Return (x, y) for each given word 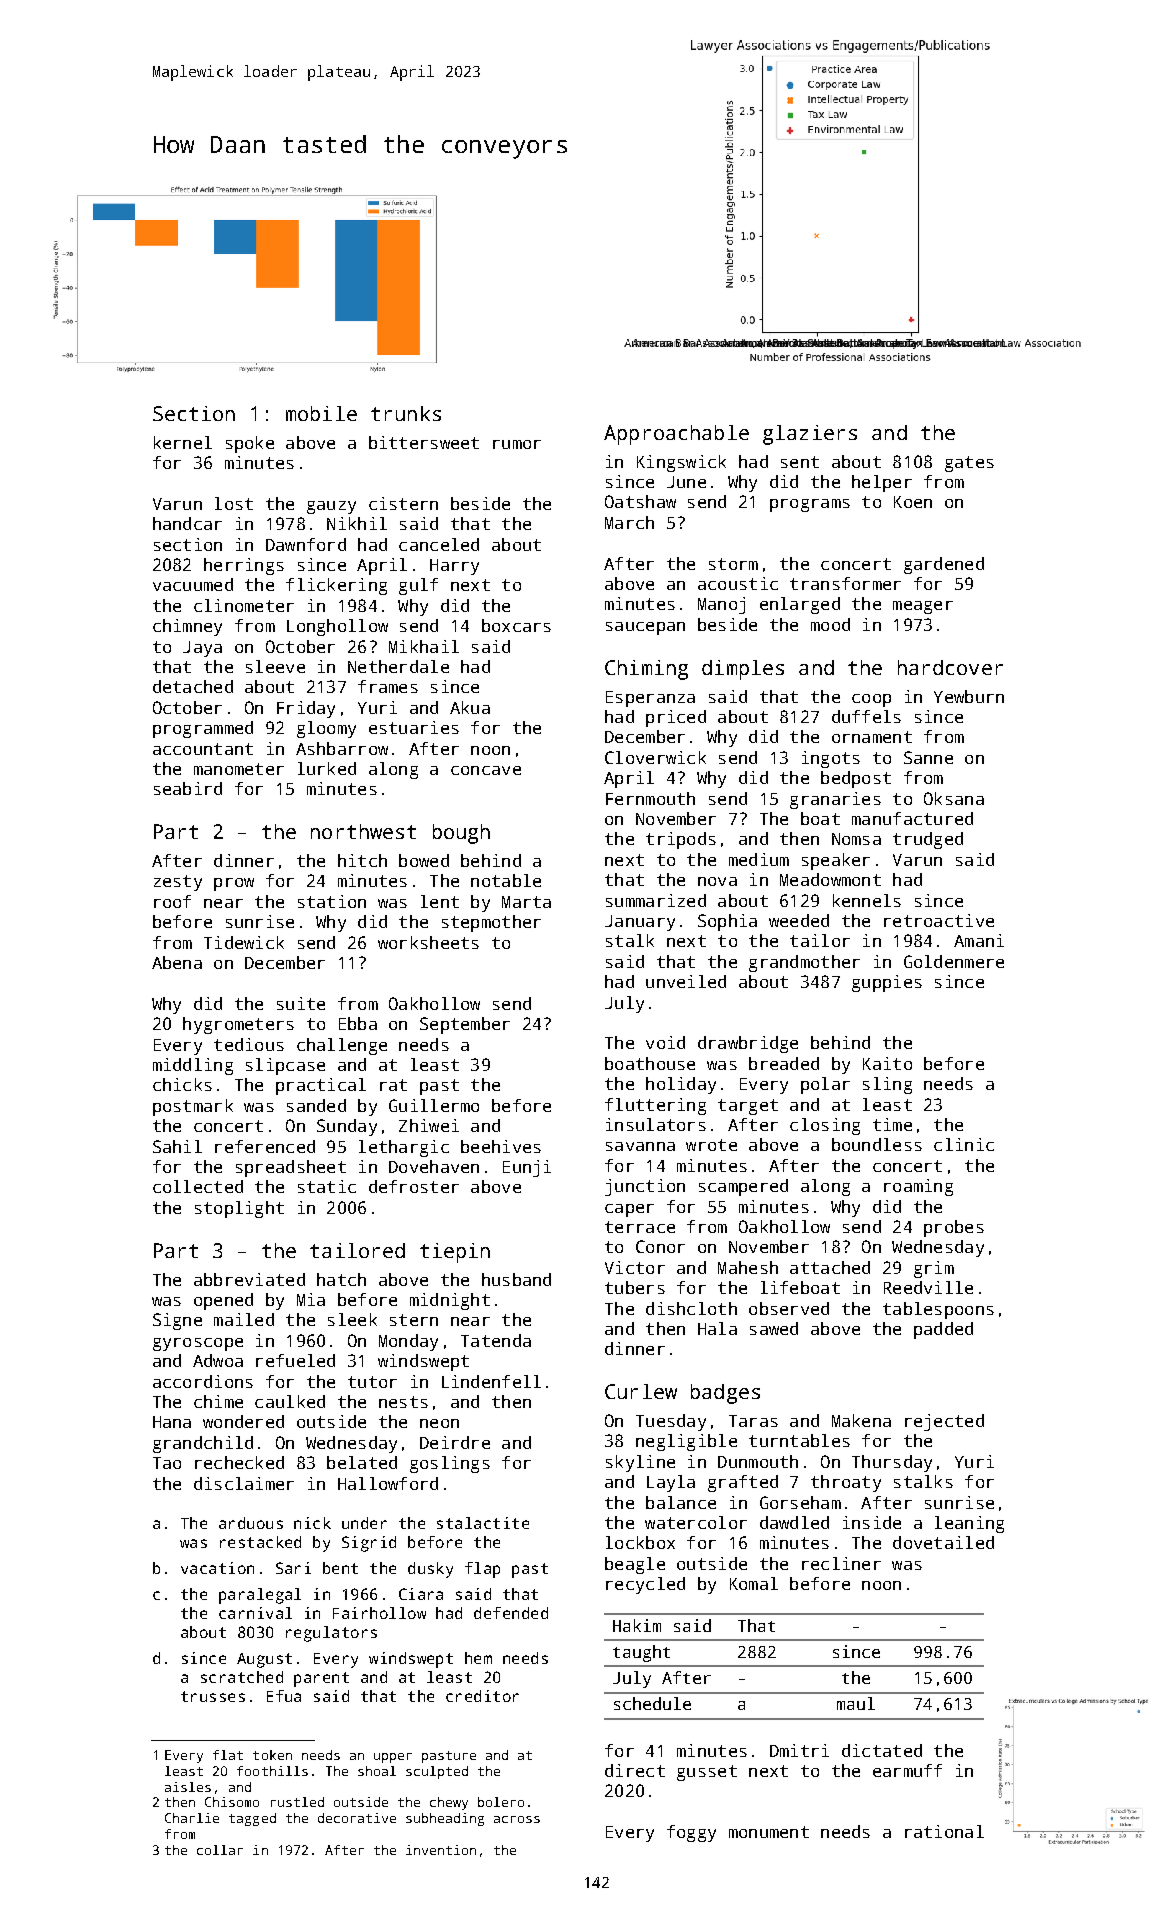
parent (321, 1679)
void (665, 1042)
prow (234, 884)
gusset (707, 1773)
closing (825, 1126)
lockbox (640, 1542)
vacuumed (193, 584)
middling (193, 1066)
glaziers (810, 435)
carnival (255, 1613)
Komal (754, 1583)
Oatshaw (640, 501)
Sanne (928, 757)
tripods (681, 840)
